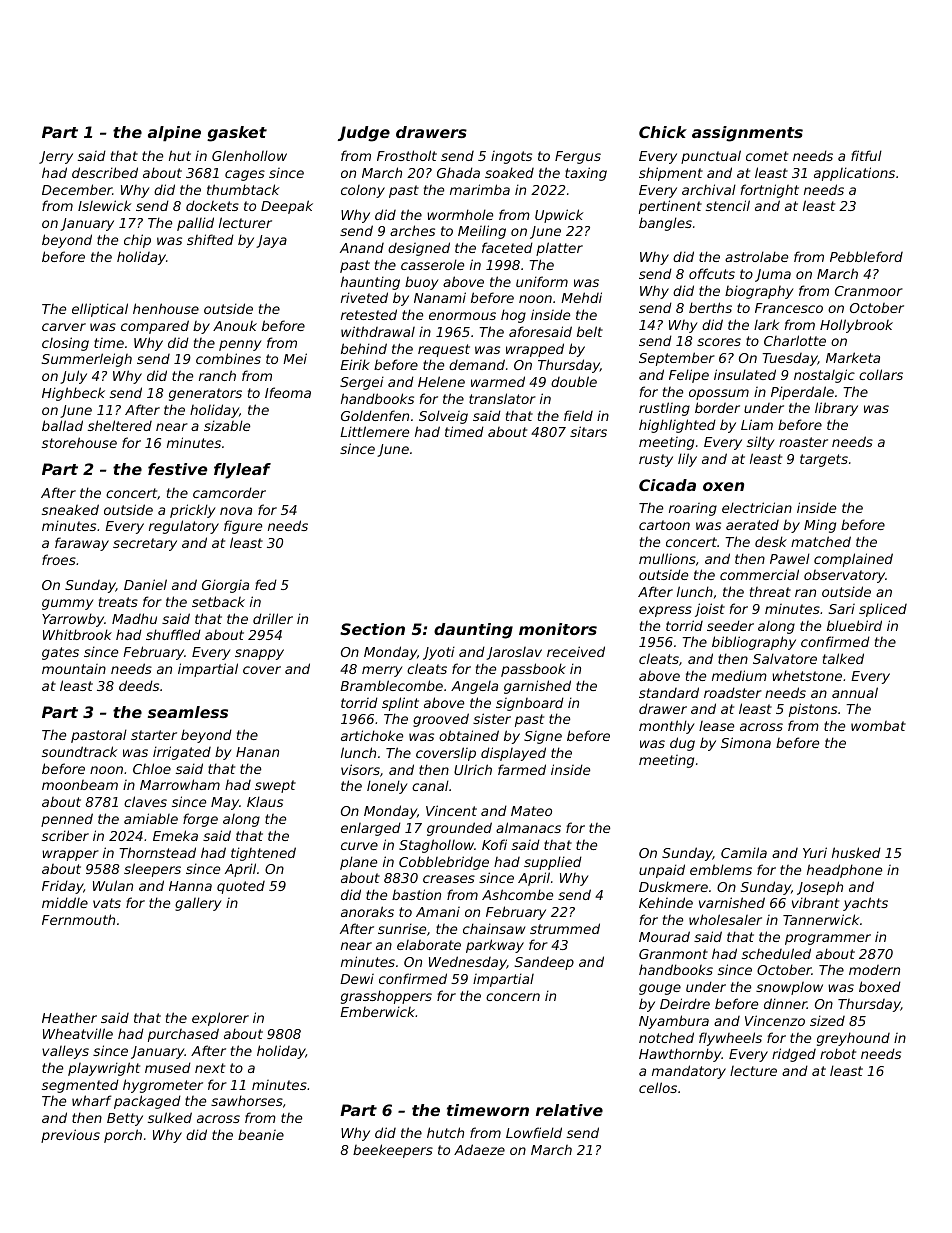  What do you see at coordinates (79, 751) in the screenshot?
I see `soundtrack` at bounding box center [79, 751].
